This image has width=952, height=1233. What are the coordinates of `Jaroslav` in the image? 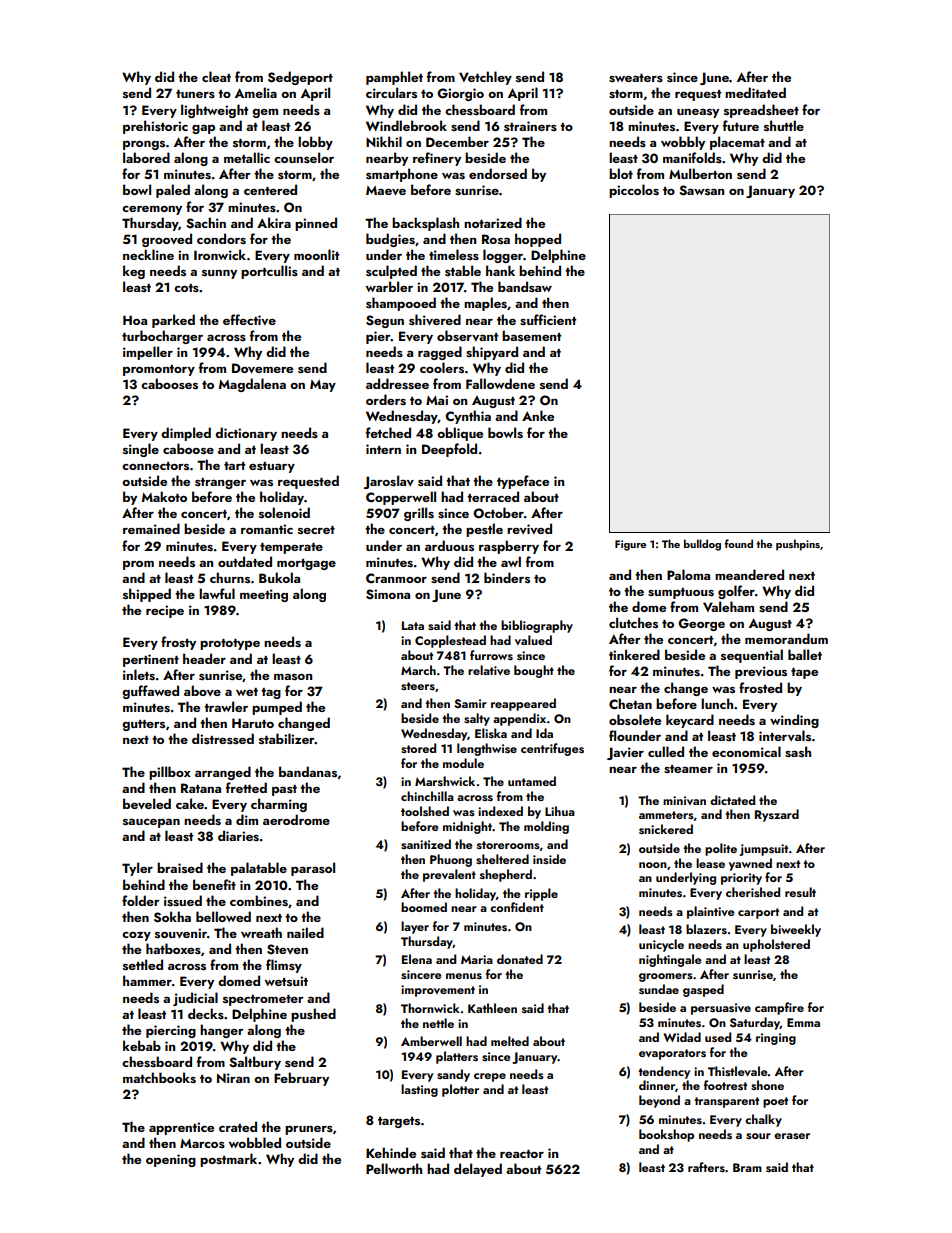 It's located at (388, 482).
